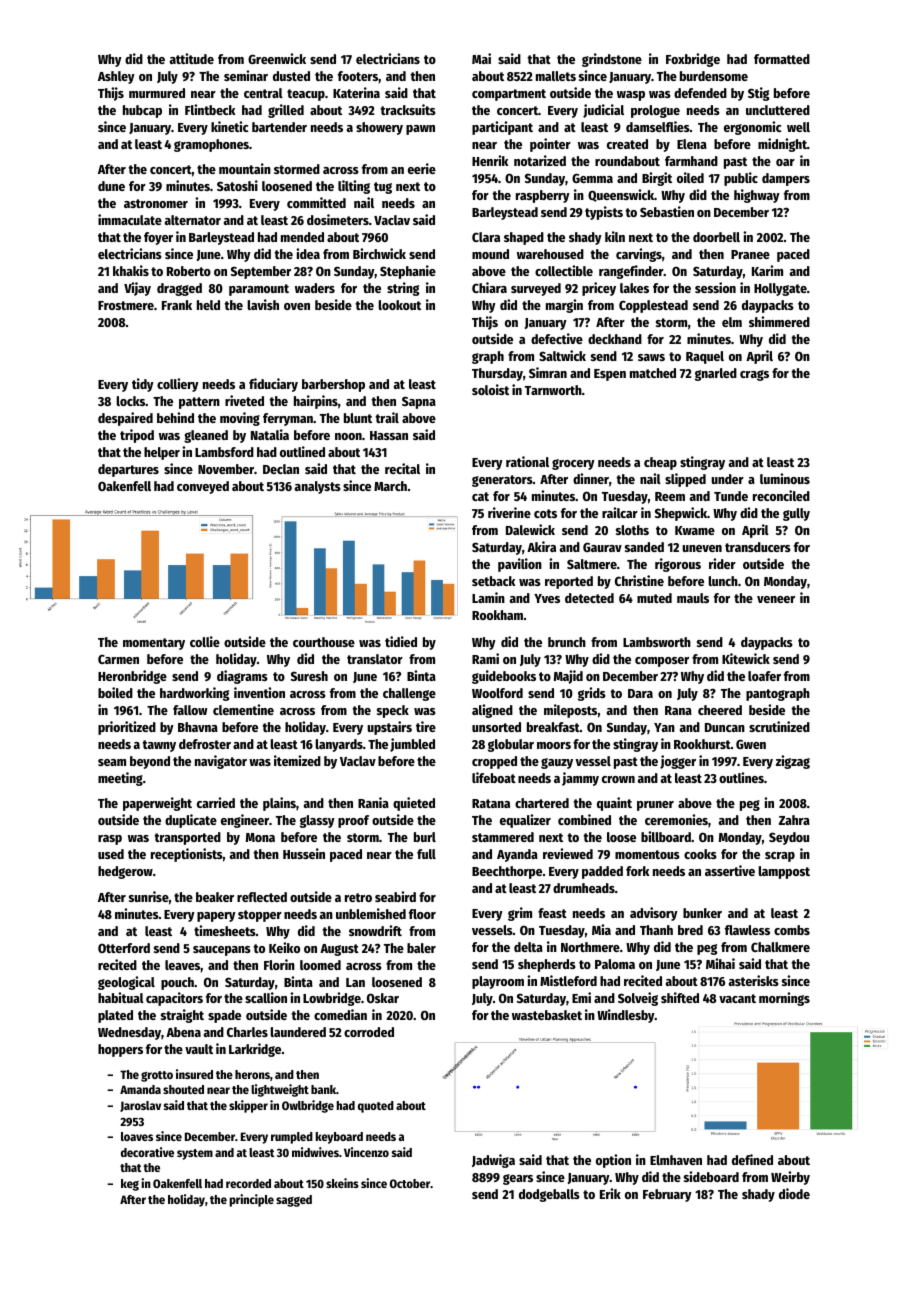 The image size is (908, 1316). What do you see at coordinates (116, 77) in the image?
I see `Ashley` at bounding box center [116, 77].
